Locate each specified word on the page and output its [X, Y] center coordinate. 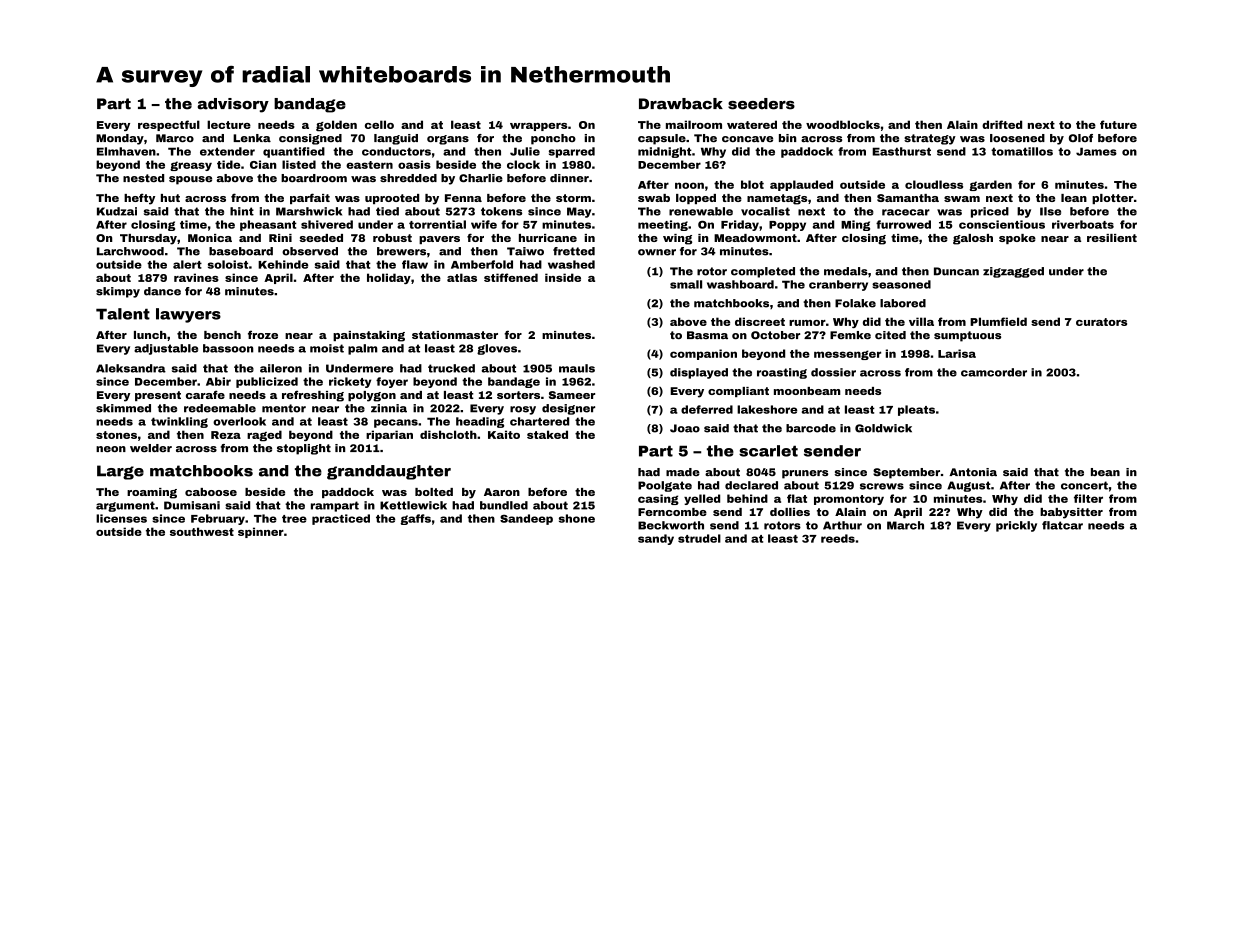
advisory [233, 105]
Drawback [681, 104]
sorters [518, 395]
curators [1101, 322]
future [1118, 124]
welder [151, 448]
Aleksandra [131, 368]
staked [547, 434]
